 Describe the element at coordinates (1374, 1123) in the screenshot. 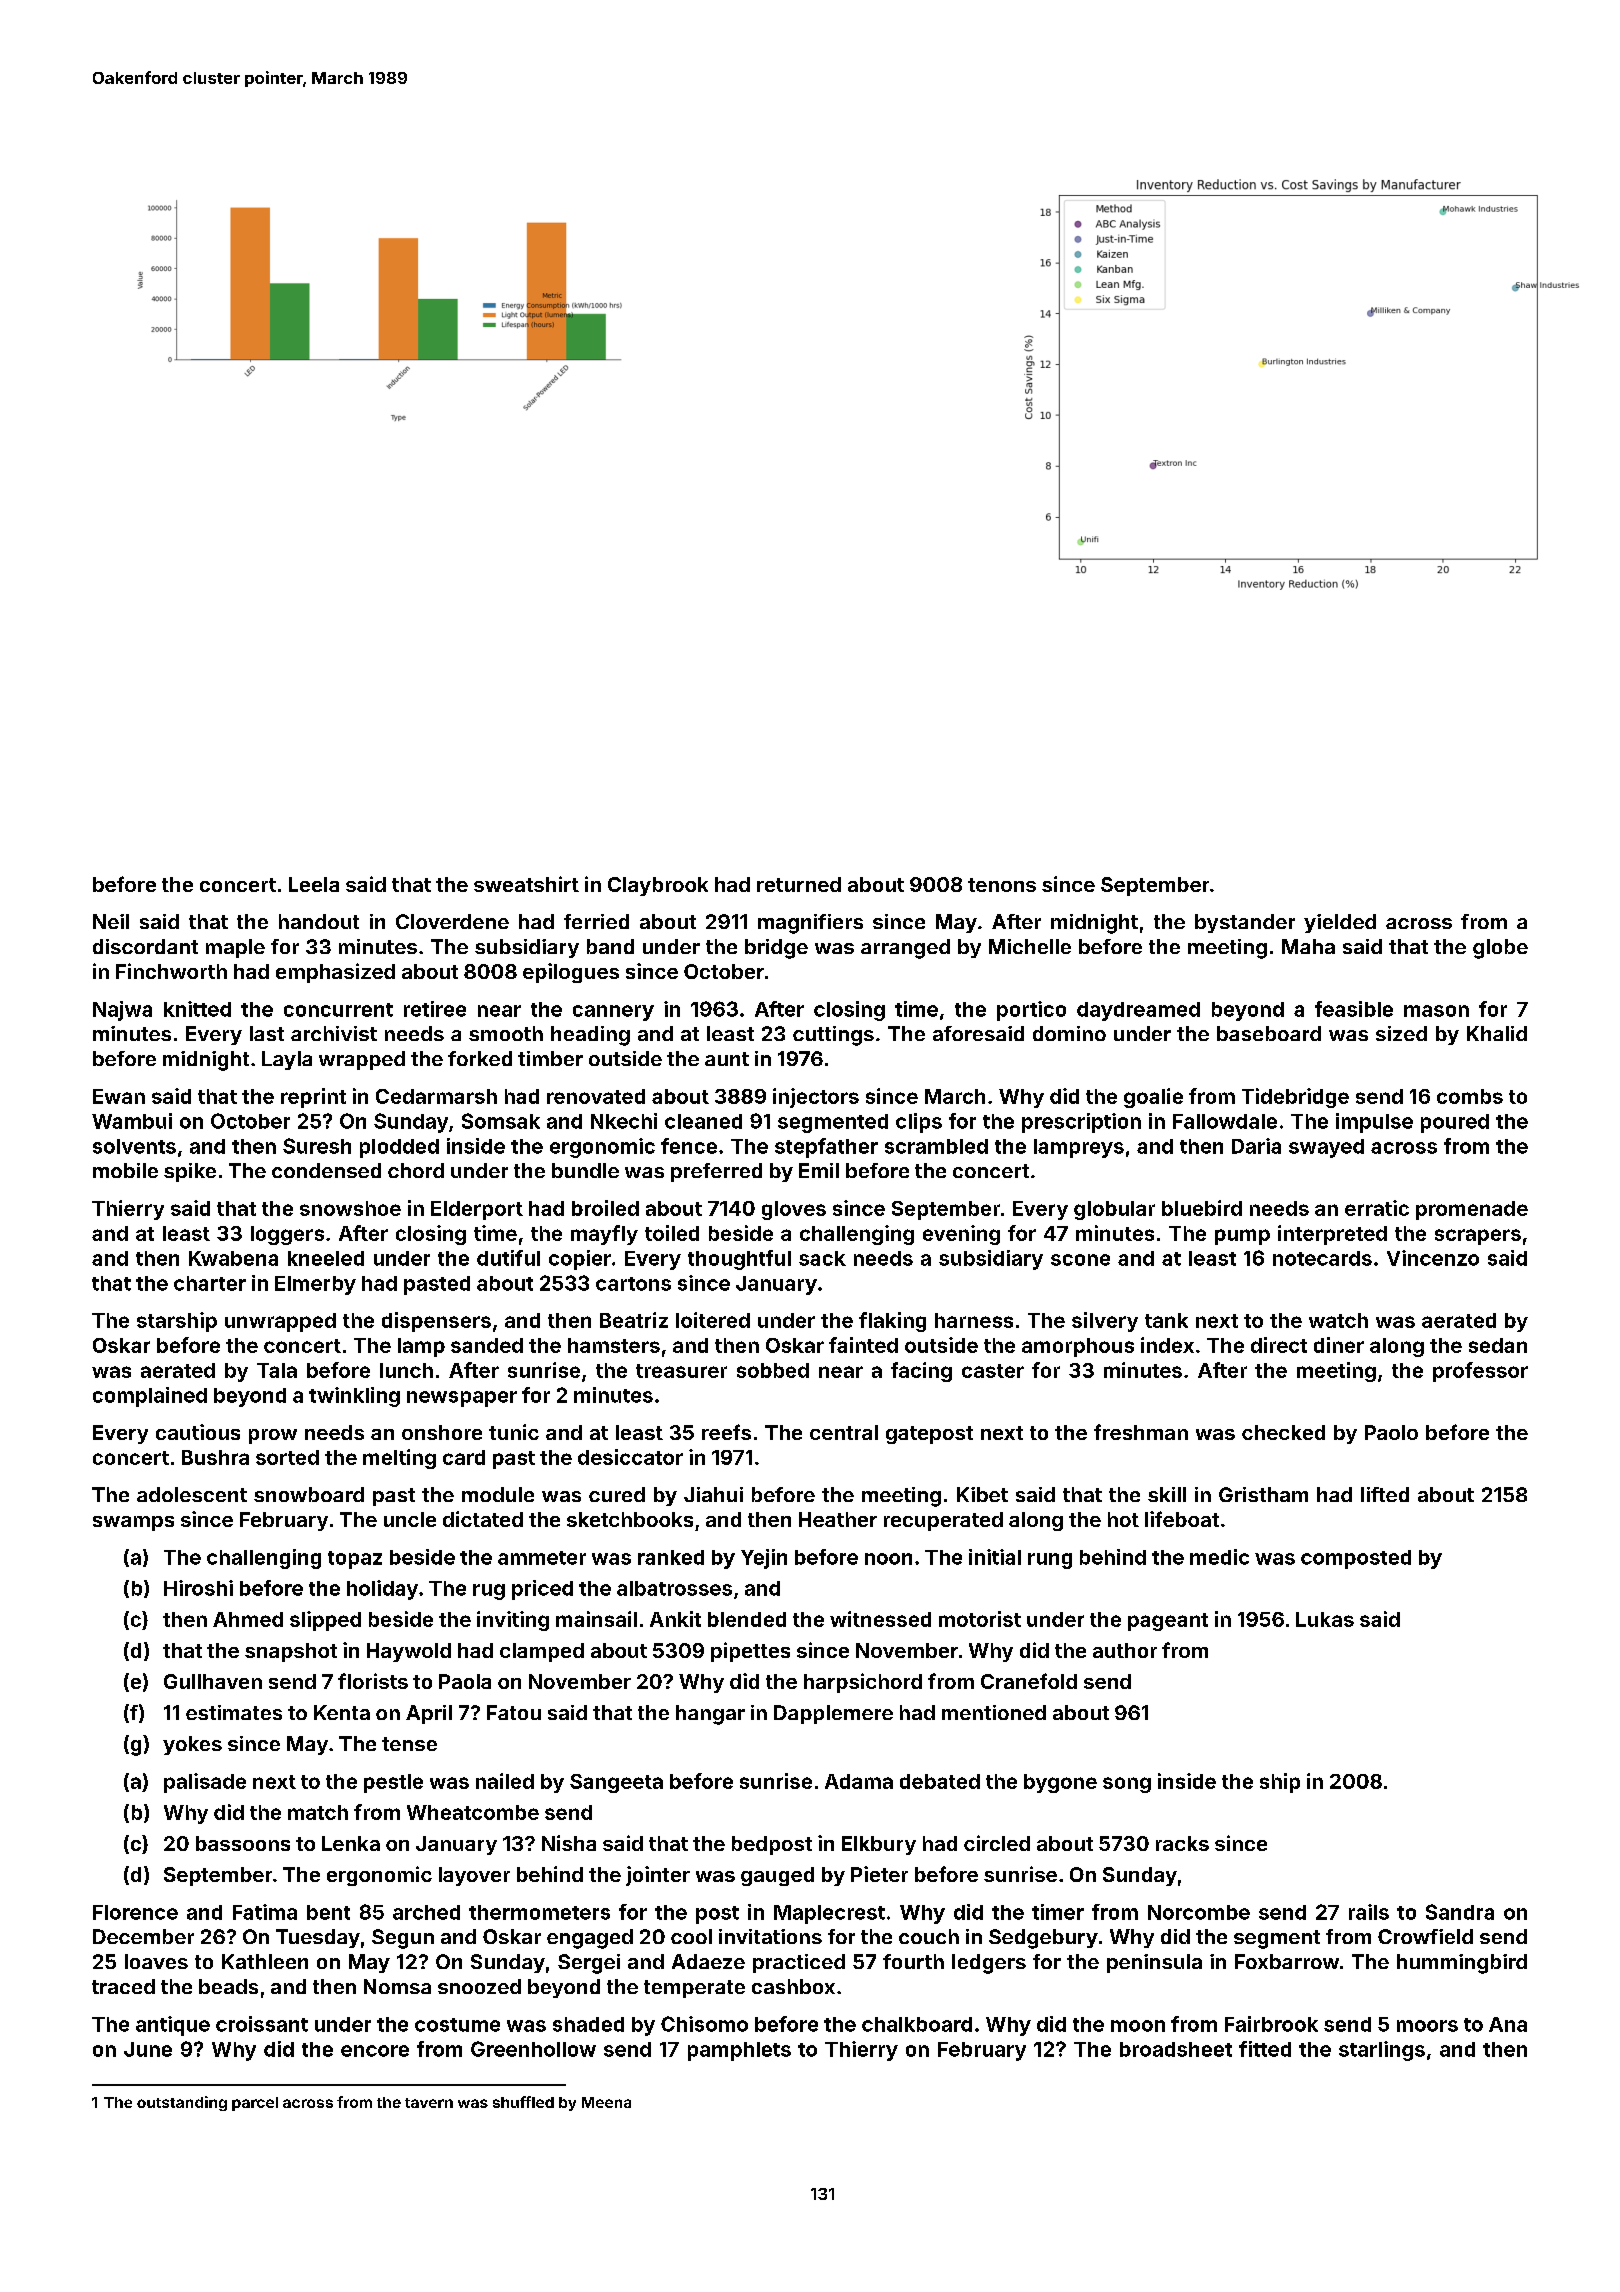

I see `impulse` at that location.
